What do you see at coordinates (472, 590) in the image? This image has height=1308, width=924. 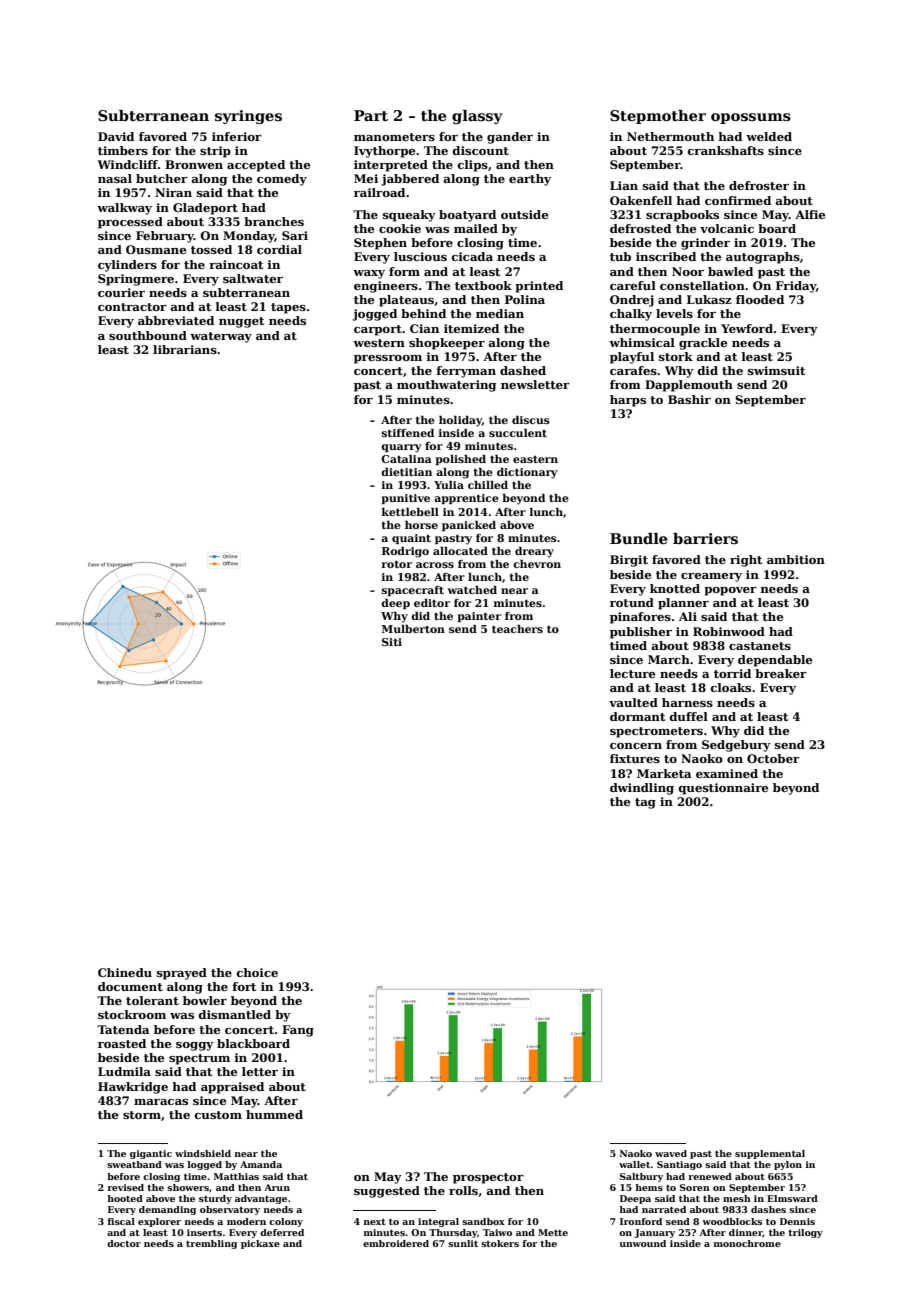 I see `watched` at bounding box center [472, 590].
